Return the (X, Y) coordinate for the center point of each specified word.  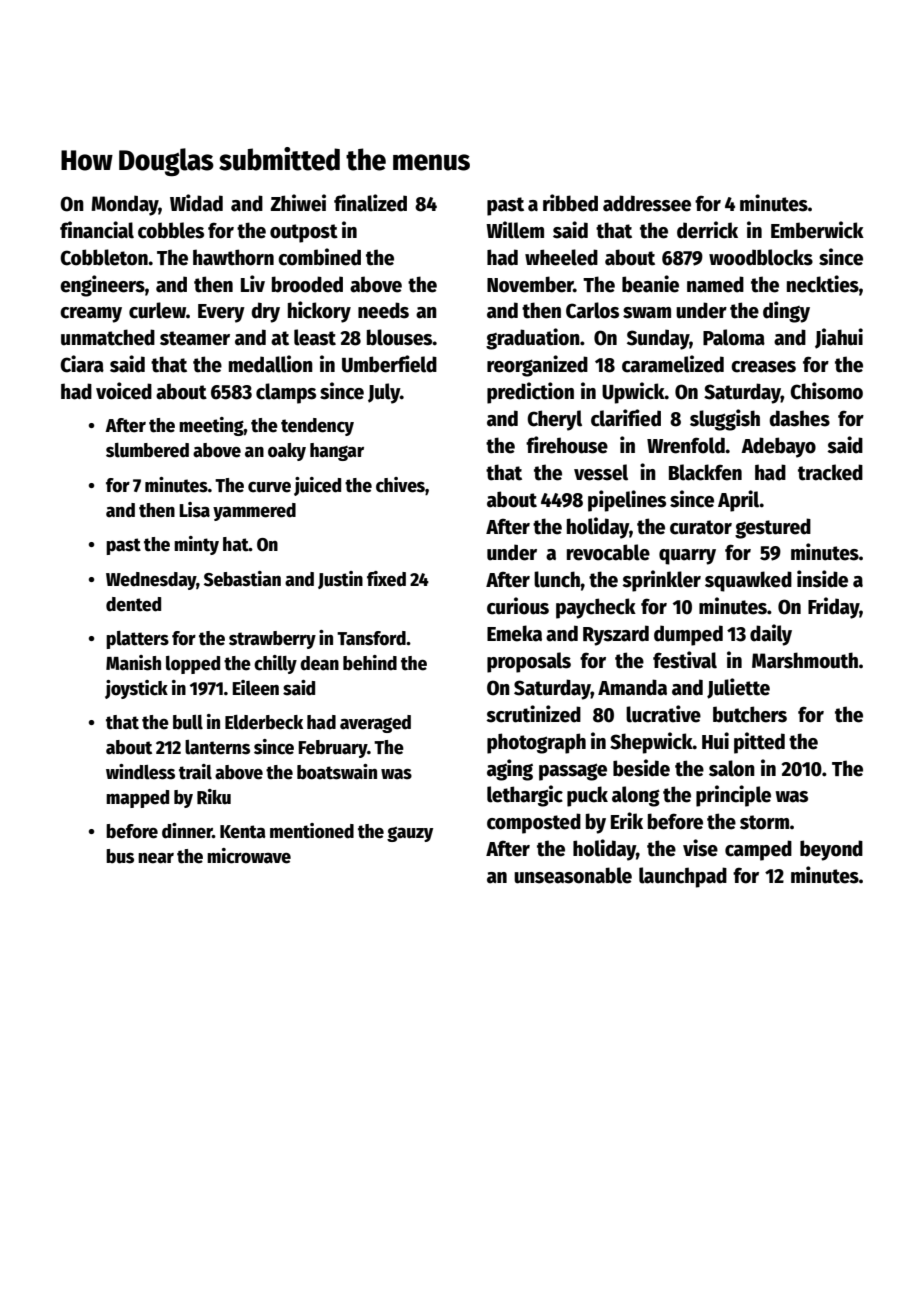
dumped (688, 635)
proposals (529, 662)
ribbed (570, 203)
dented (133, 604)
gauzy (410, 834)
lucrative (663, 714)
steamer (195, 338)
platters (137, 640)
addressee (647, 203)
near (156, 858)
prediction (530, 393)
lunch (557, 579)
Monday (125, 205)
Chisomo (826, 391)
